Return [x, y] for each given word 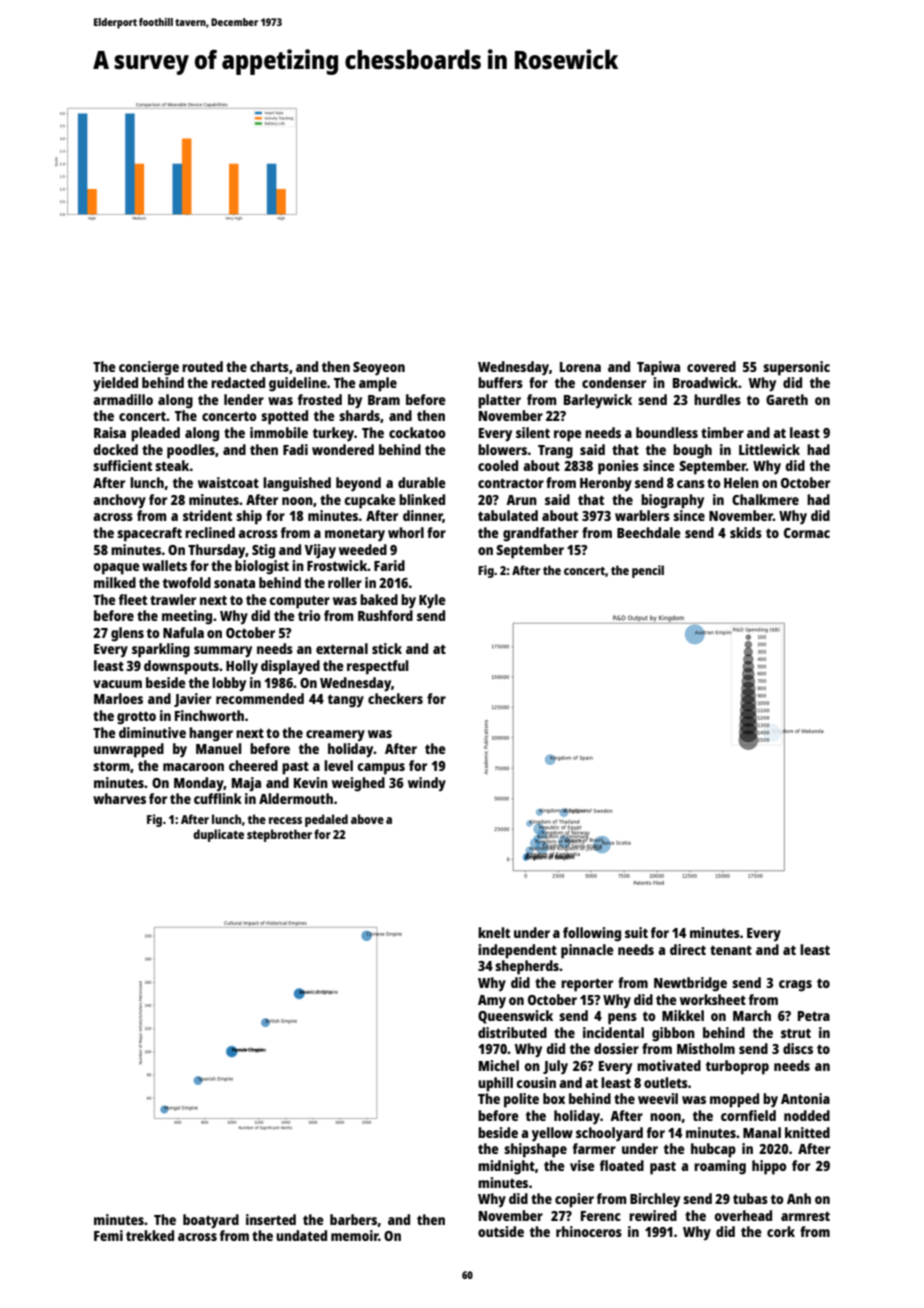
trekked [150, 1235]
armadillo [123, 399]
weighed [358, 784]
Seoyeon [379, 369]
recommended [260, 698]
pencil [648, 571]
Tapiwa [658, 368]
